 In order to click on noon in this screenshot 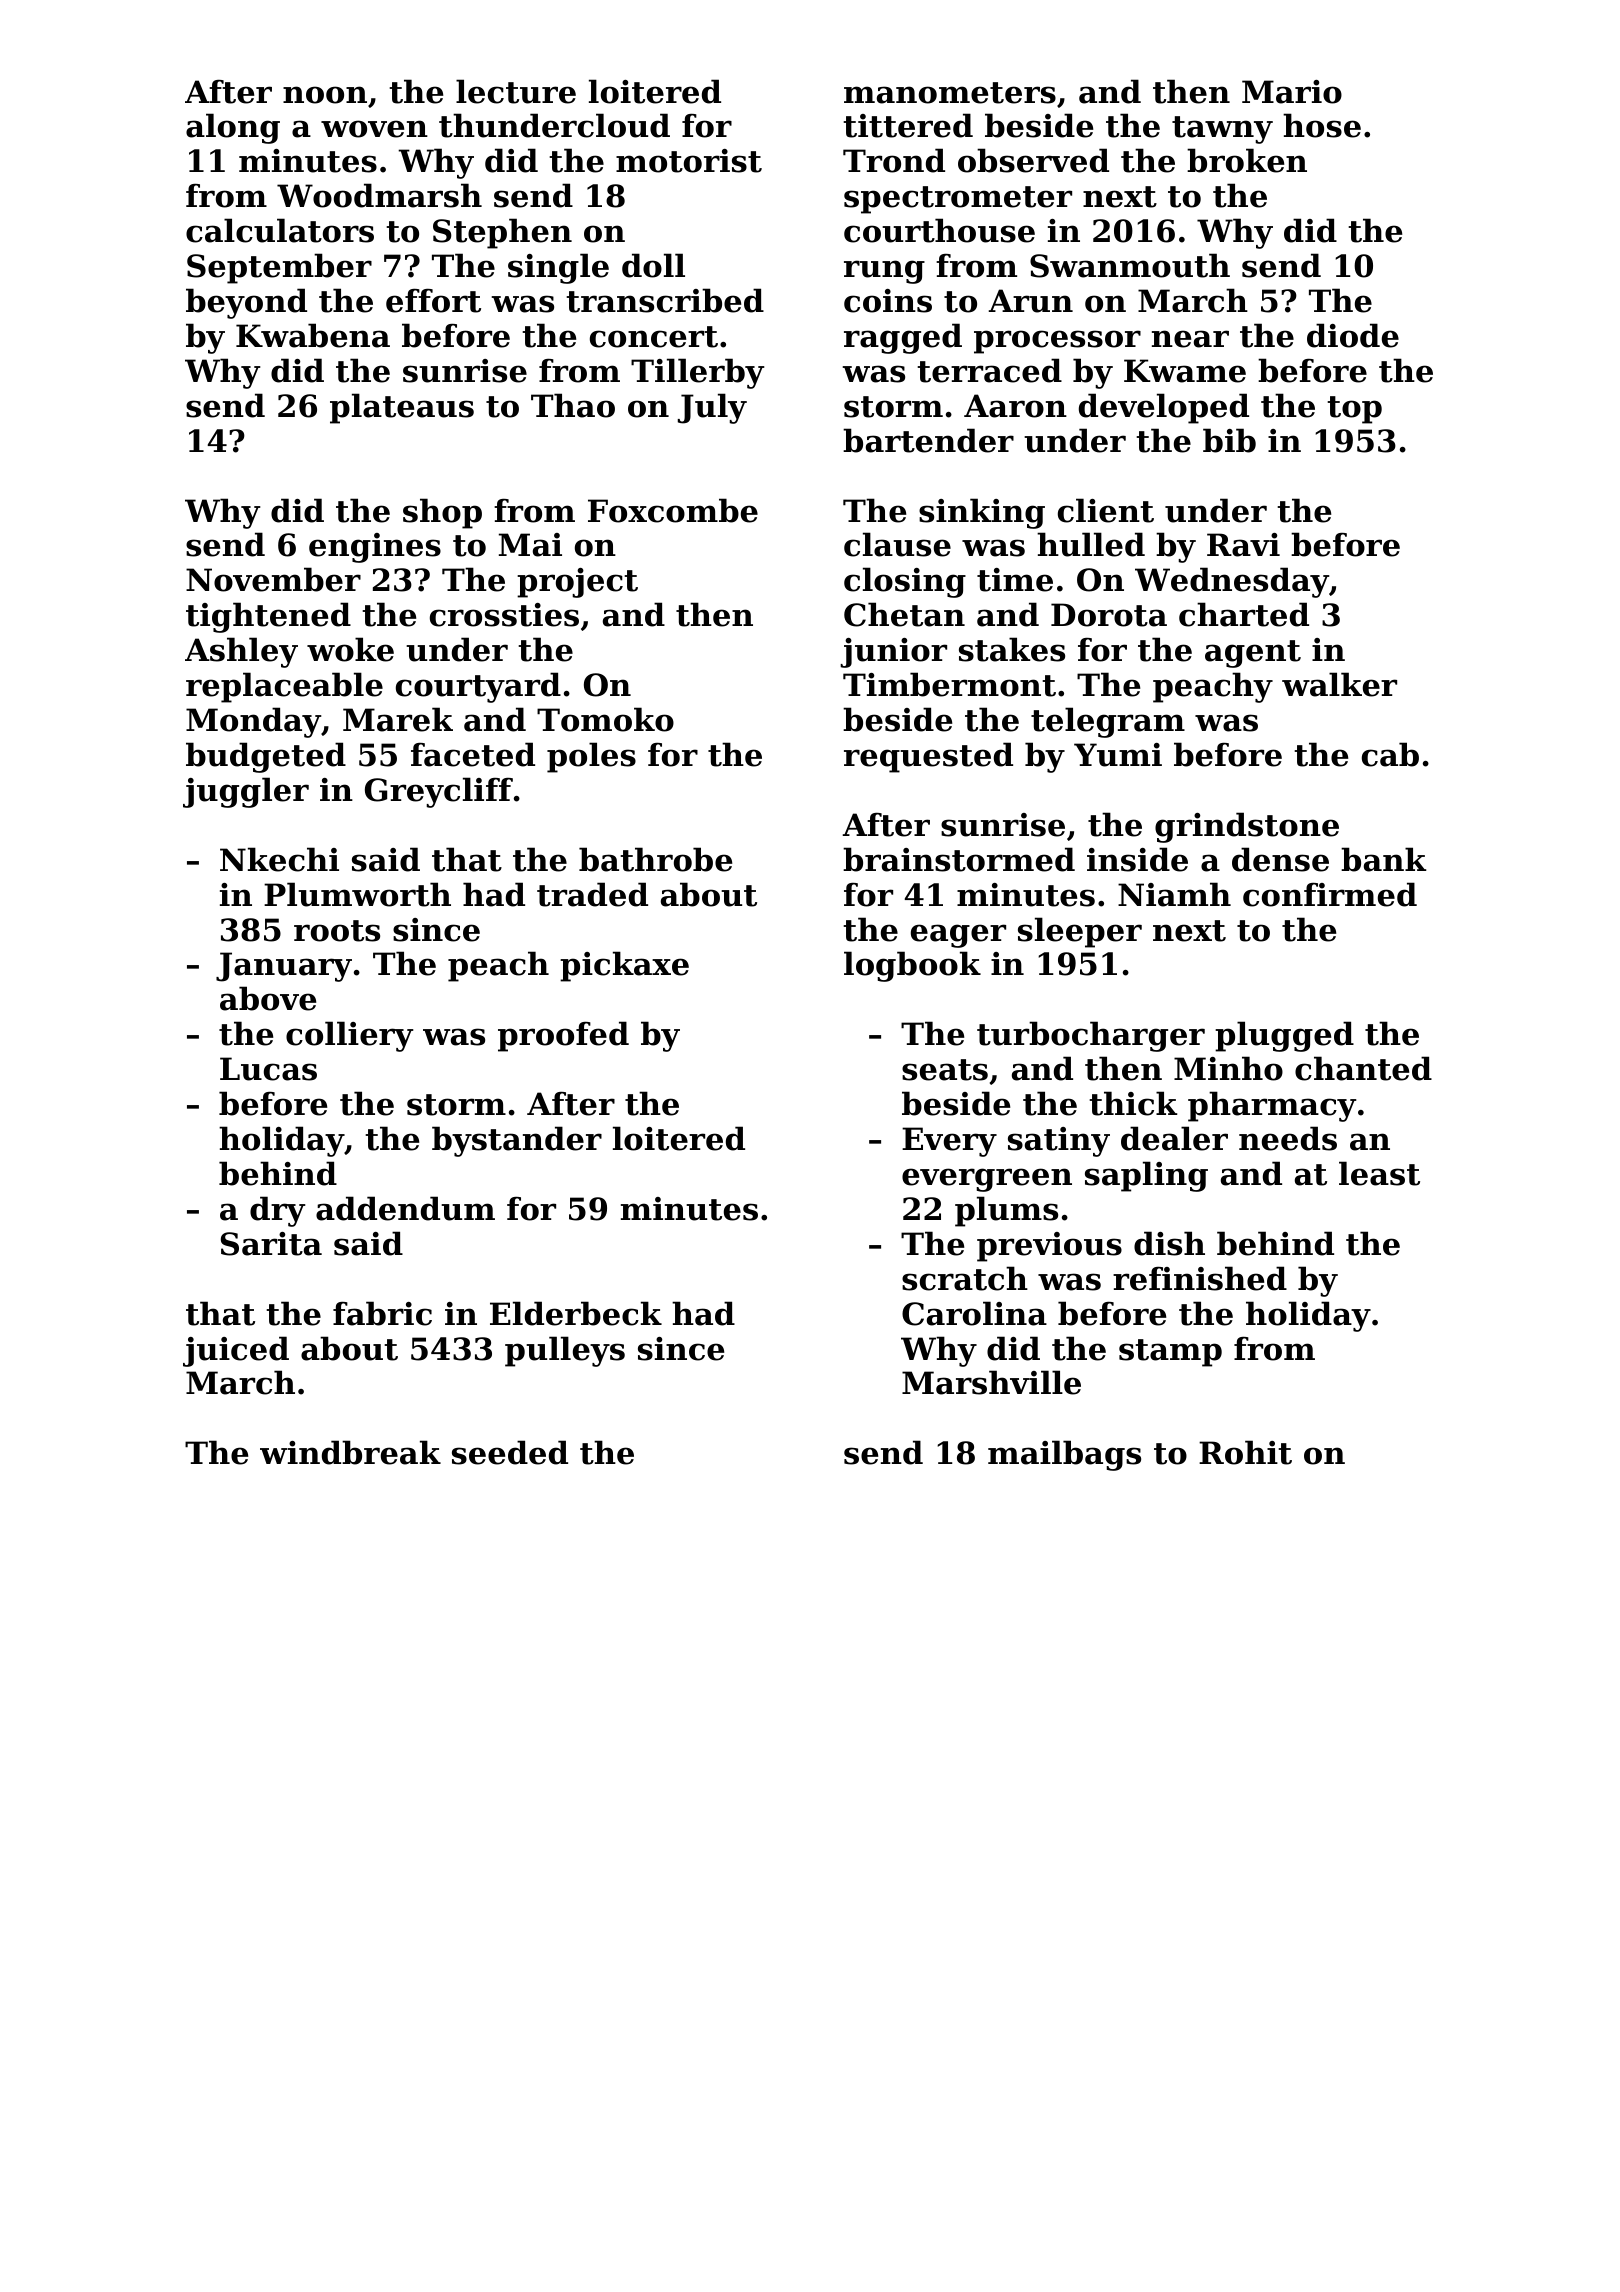, I will do `click(325, 95)`.
